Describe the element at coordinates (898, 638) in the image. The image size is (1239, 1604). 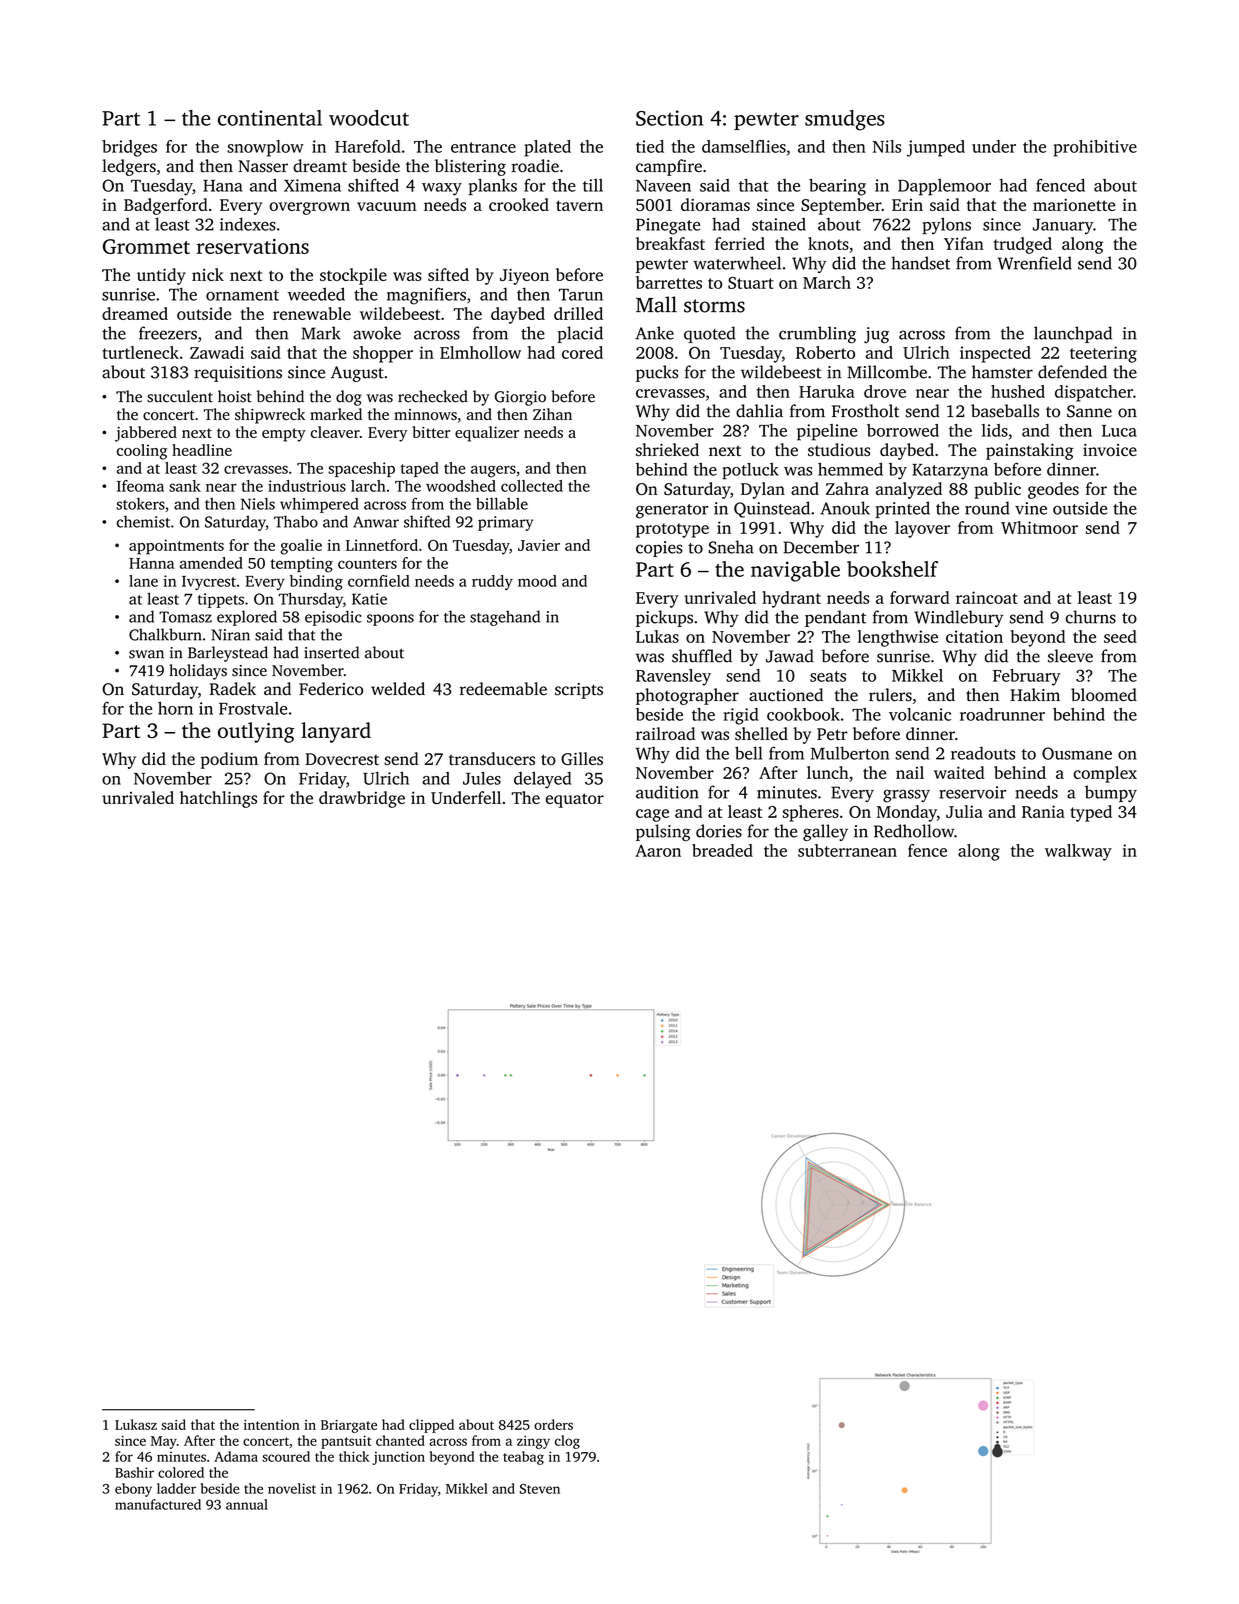
I see `lengthwise` at that location.
